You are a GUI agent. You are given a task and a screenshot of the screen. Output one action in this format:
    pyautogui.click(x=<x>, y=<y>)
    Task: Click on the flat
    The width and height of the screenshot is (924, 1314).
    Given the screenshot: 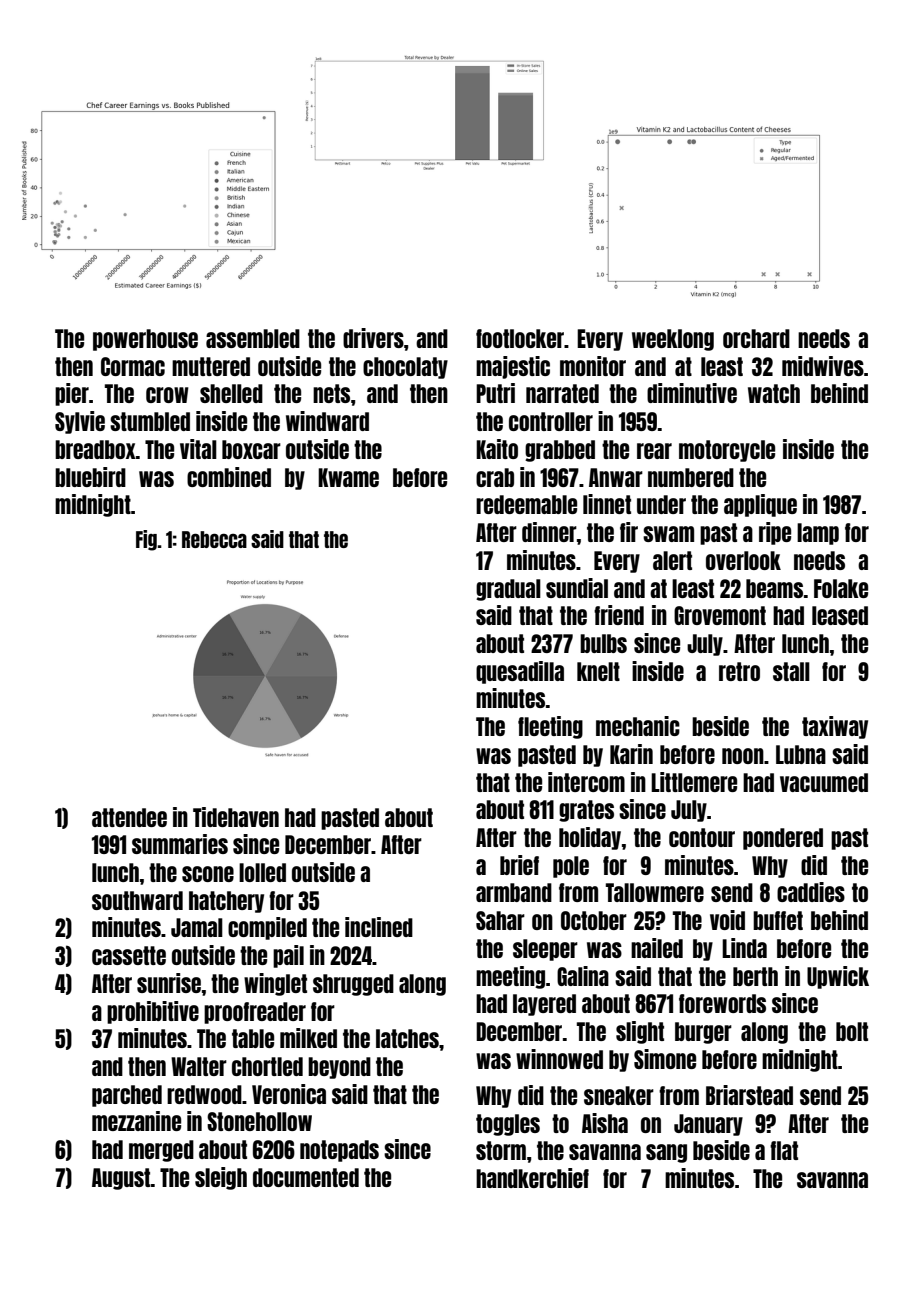 What is the action you would take?
    pyautogui.click(x=784, y=1150)
